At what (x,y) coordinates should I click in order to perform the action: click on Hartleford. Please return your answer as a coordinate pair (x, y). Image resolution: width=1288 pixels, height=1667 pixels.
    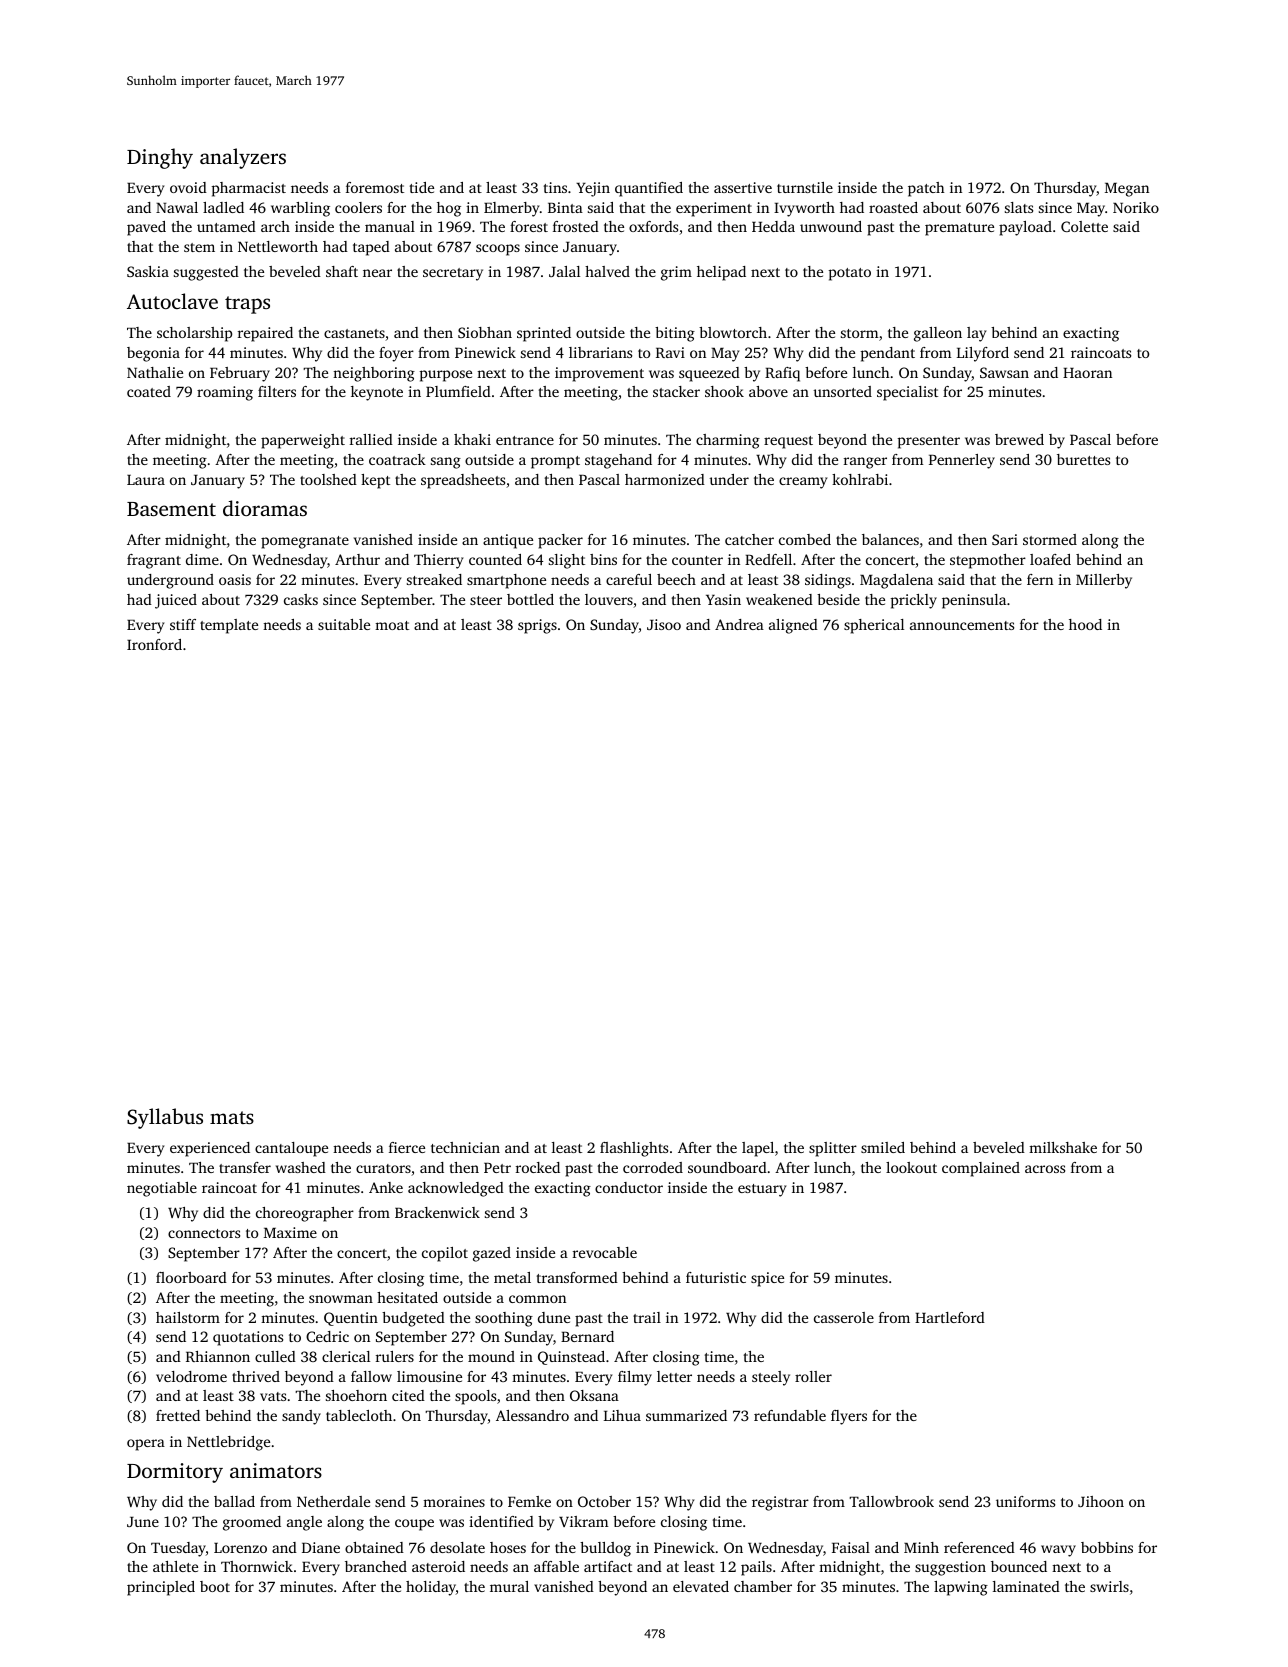
    Looking at the image, I should click on (950, 1317).
